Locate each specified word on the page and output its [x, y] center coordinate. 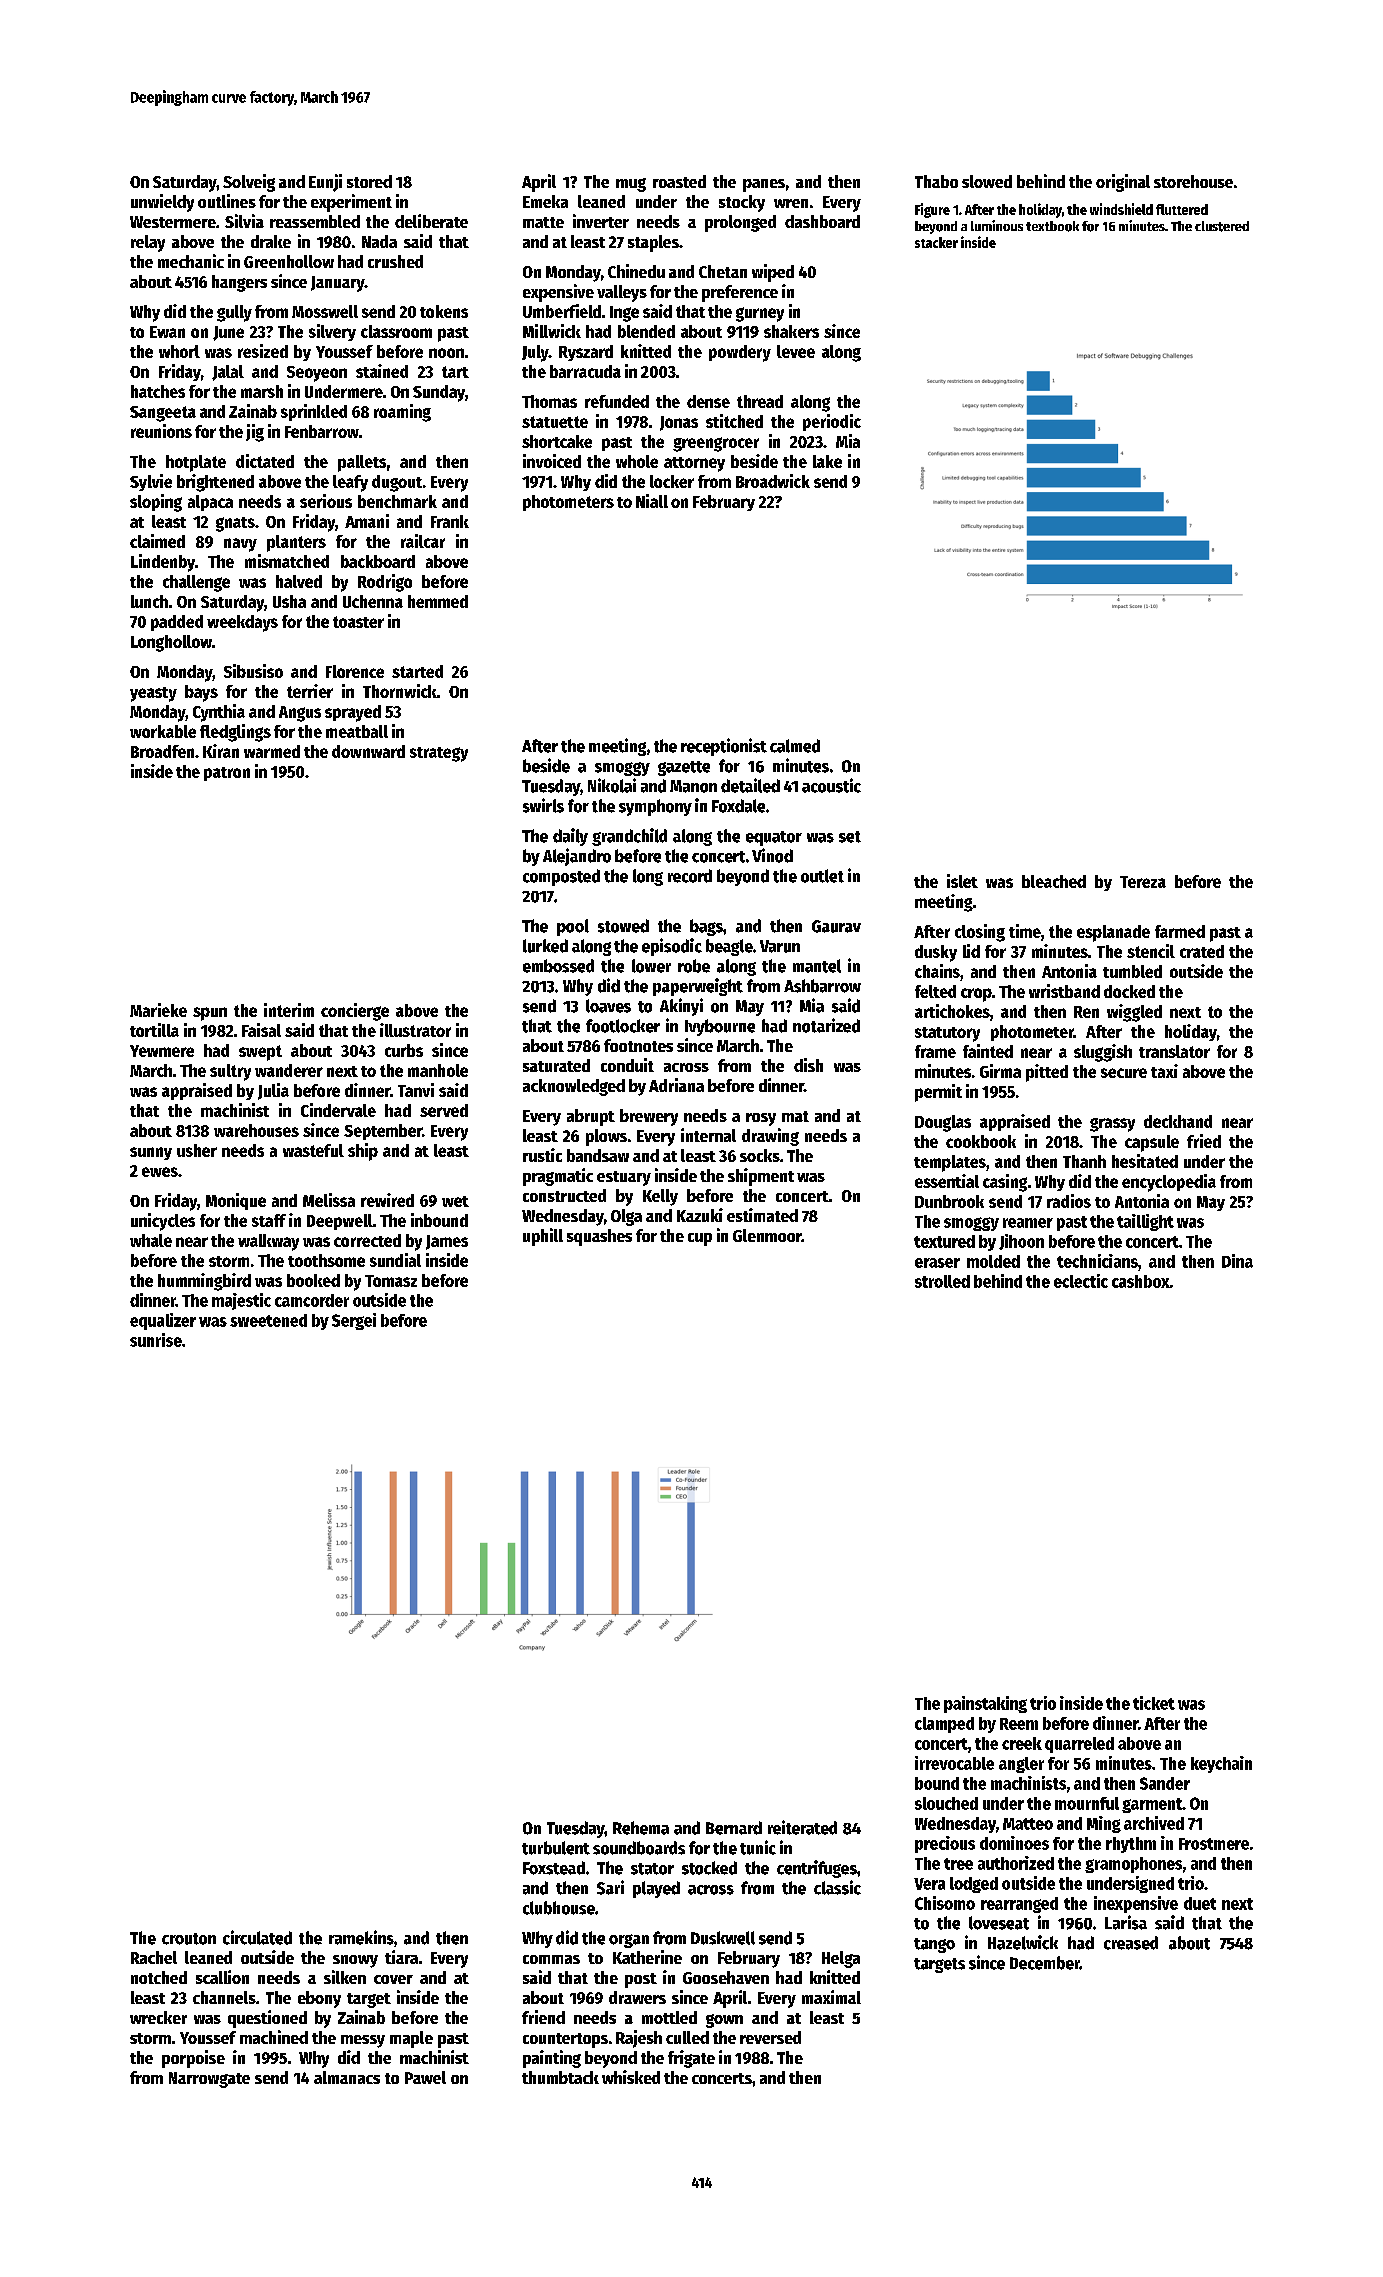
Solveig [249, 183]
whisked [631, 2077]
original [1123, 183]
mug [631, 185]
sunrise [156, 1340]
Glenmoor [767, 1235]
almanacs [347, 2077]
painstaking [985, 1704]
